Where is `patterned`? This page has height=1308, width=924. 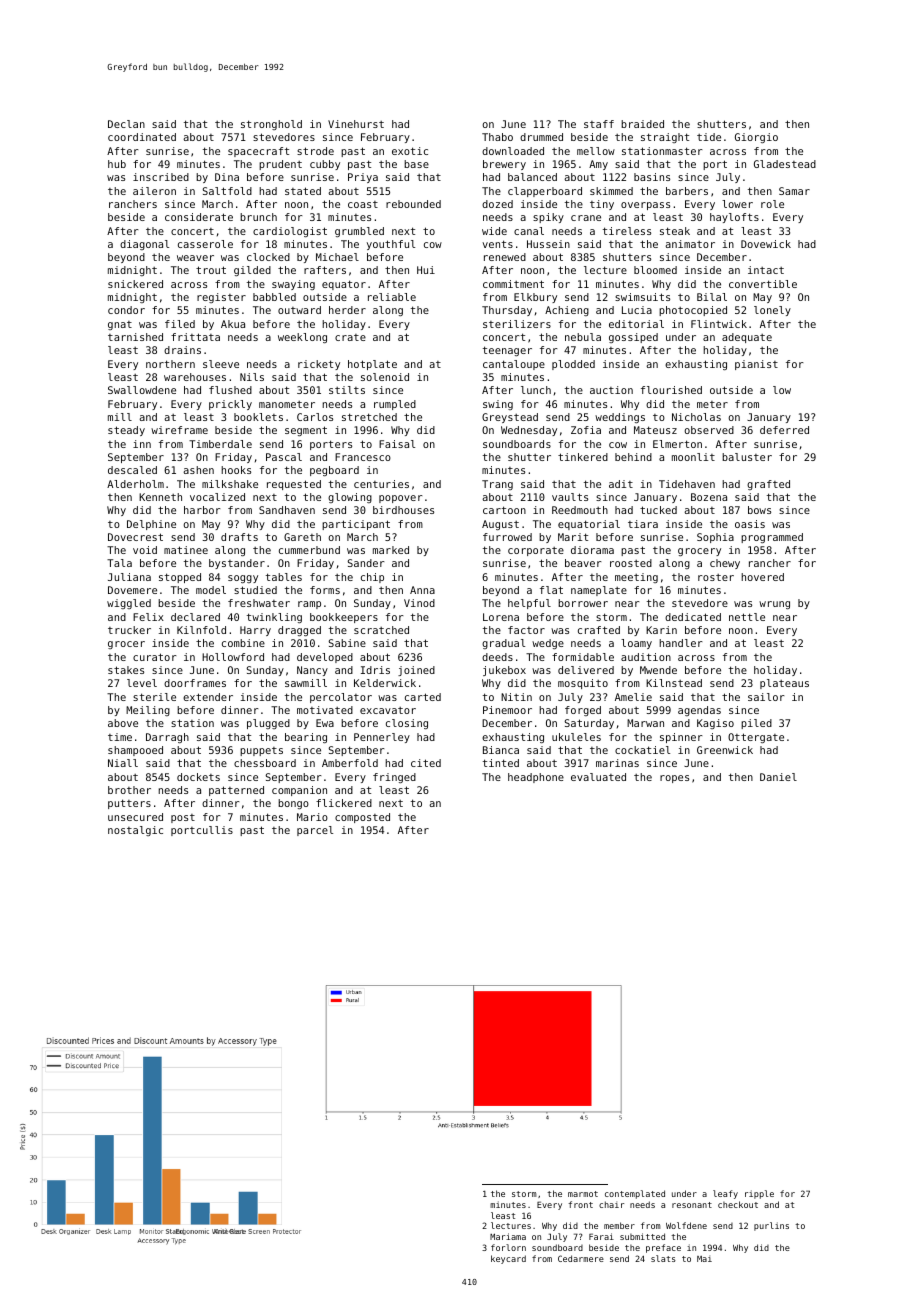 patterned is located at coordinates (236, 791).
